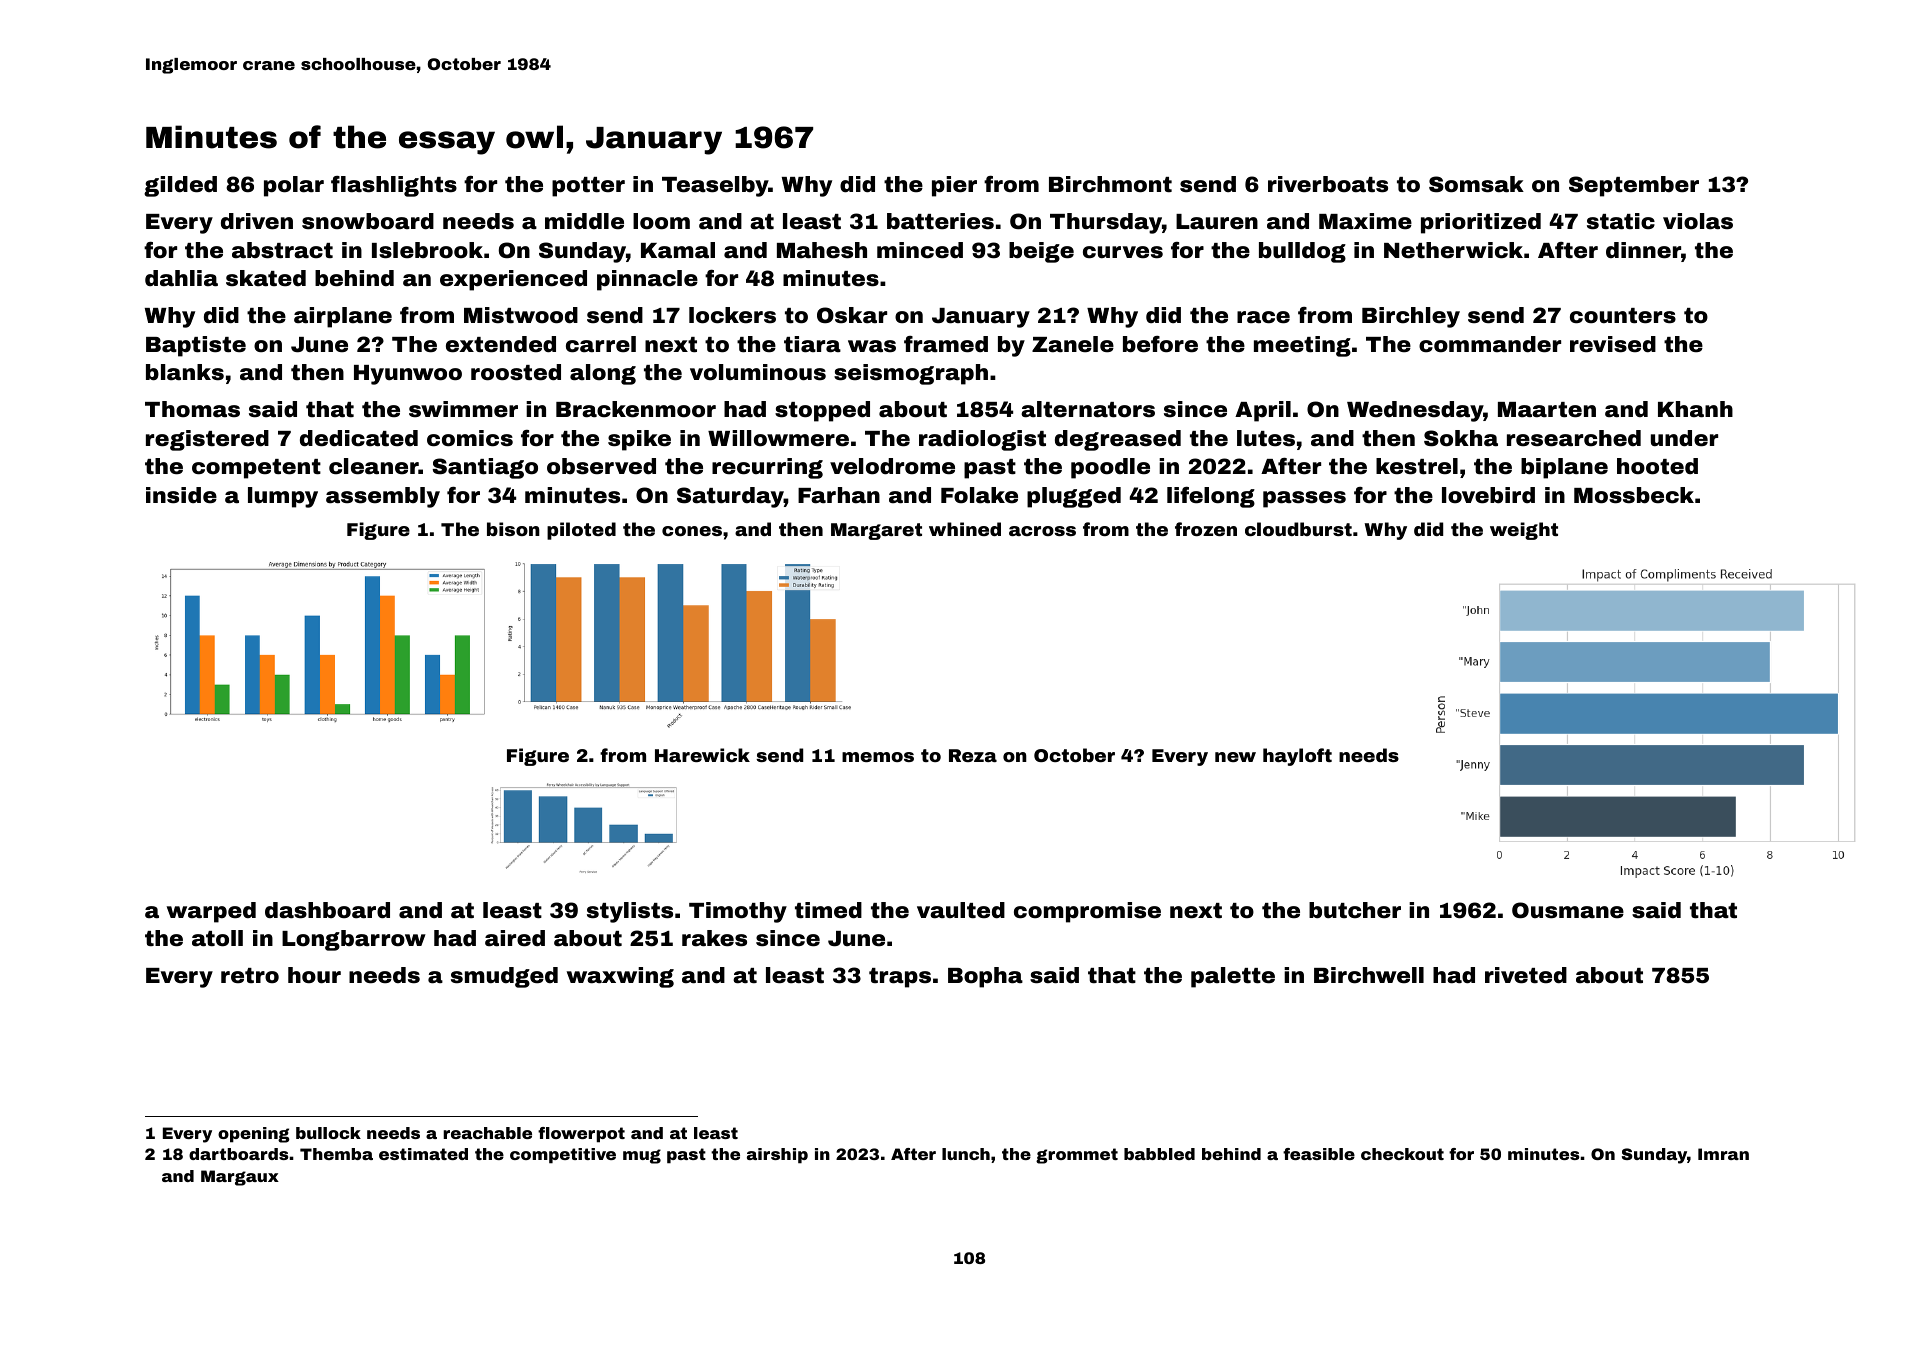 The height and width of the screenshot is (1347, 1905). Describe the element at coordinates (336, 1154) in the screenshot. I see `Themba` at that location.
